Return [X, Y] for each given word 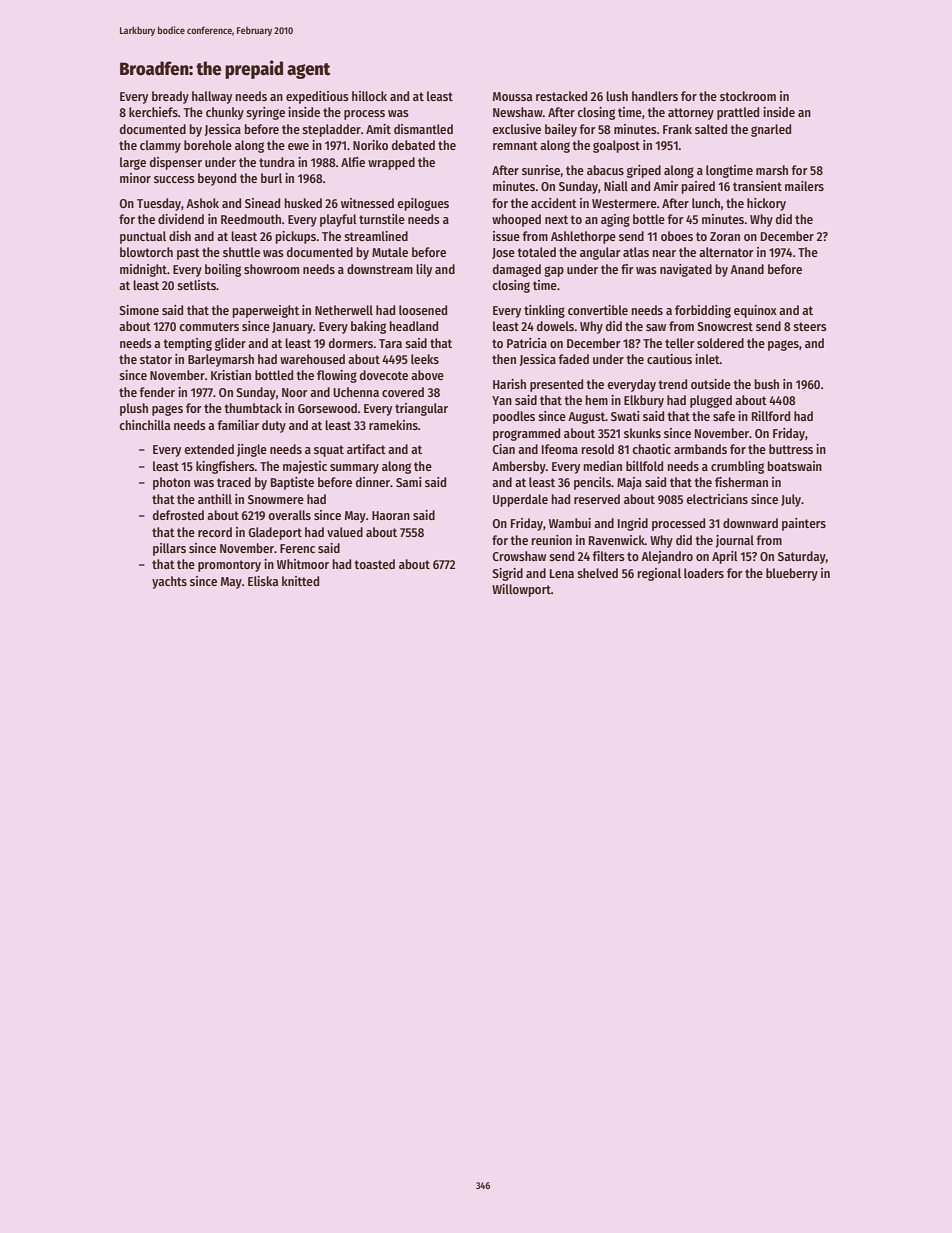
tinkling [544, 311]
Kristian [231, 375]
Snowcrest [725, 326]
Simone [139, 310]
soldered [720, 343]
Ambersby [519, 467]
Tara [390, 343]
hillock [369, 96]
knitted [300, 581]
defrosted [178, 515]
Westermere [624, 203]
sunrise [541, 170]
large [133, 163]
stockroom [748, 96]
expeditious [317, 97]
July [791, 500]
